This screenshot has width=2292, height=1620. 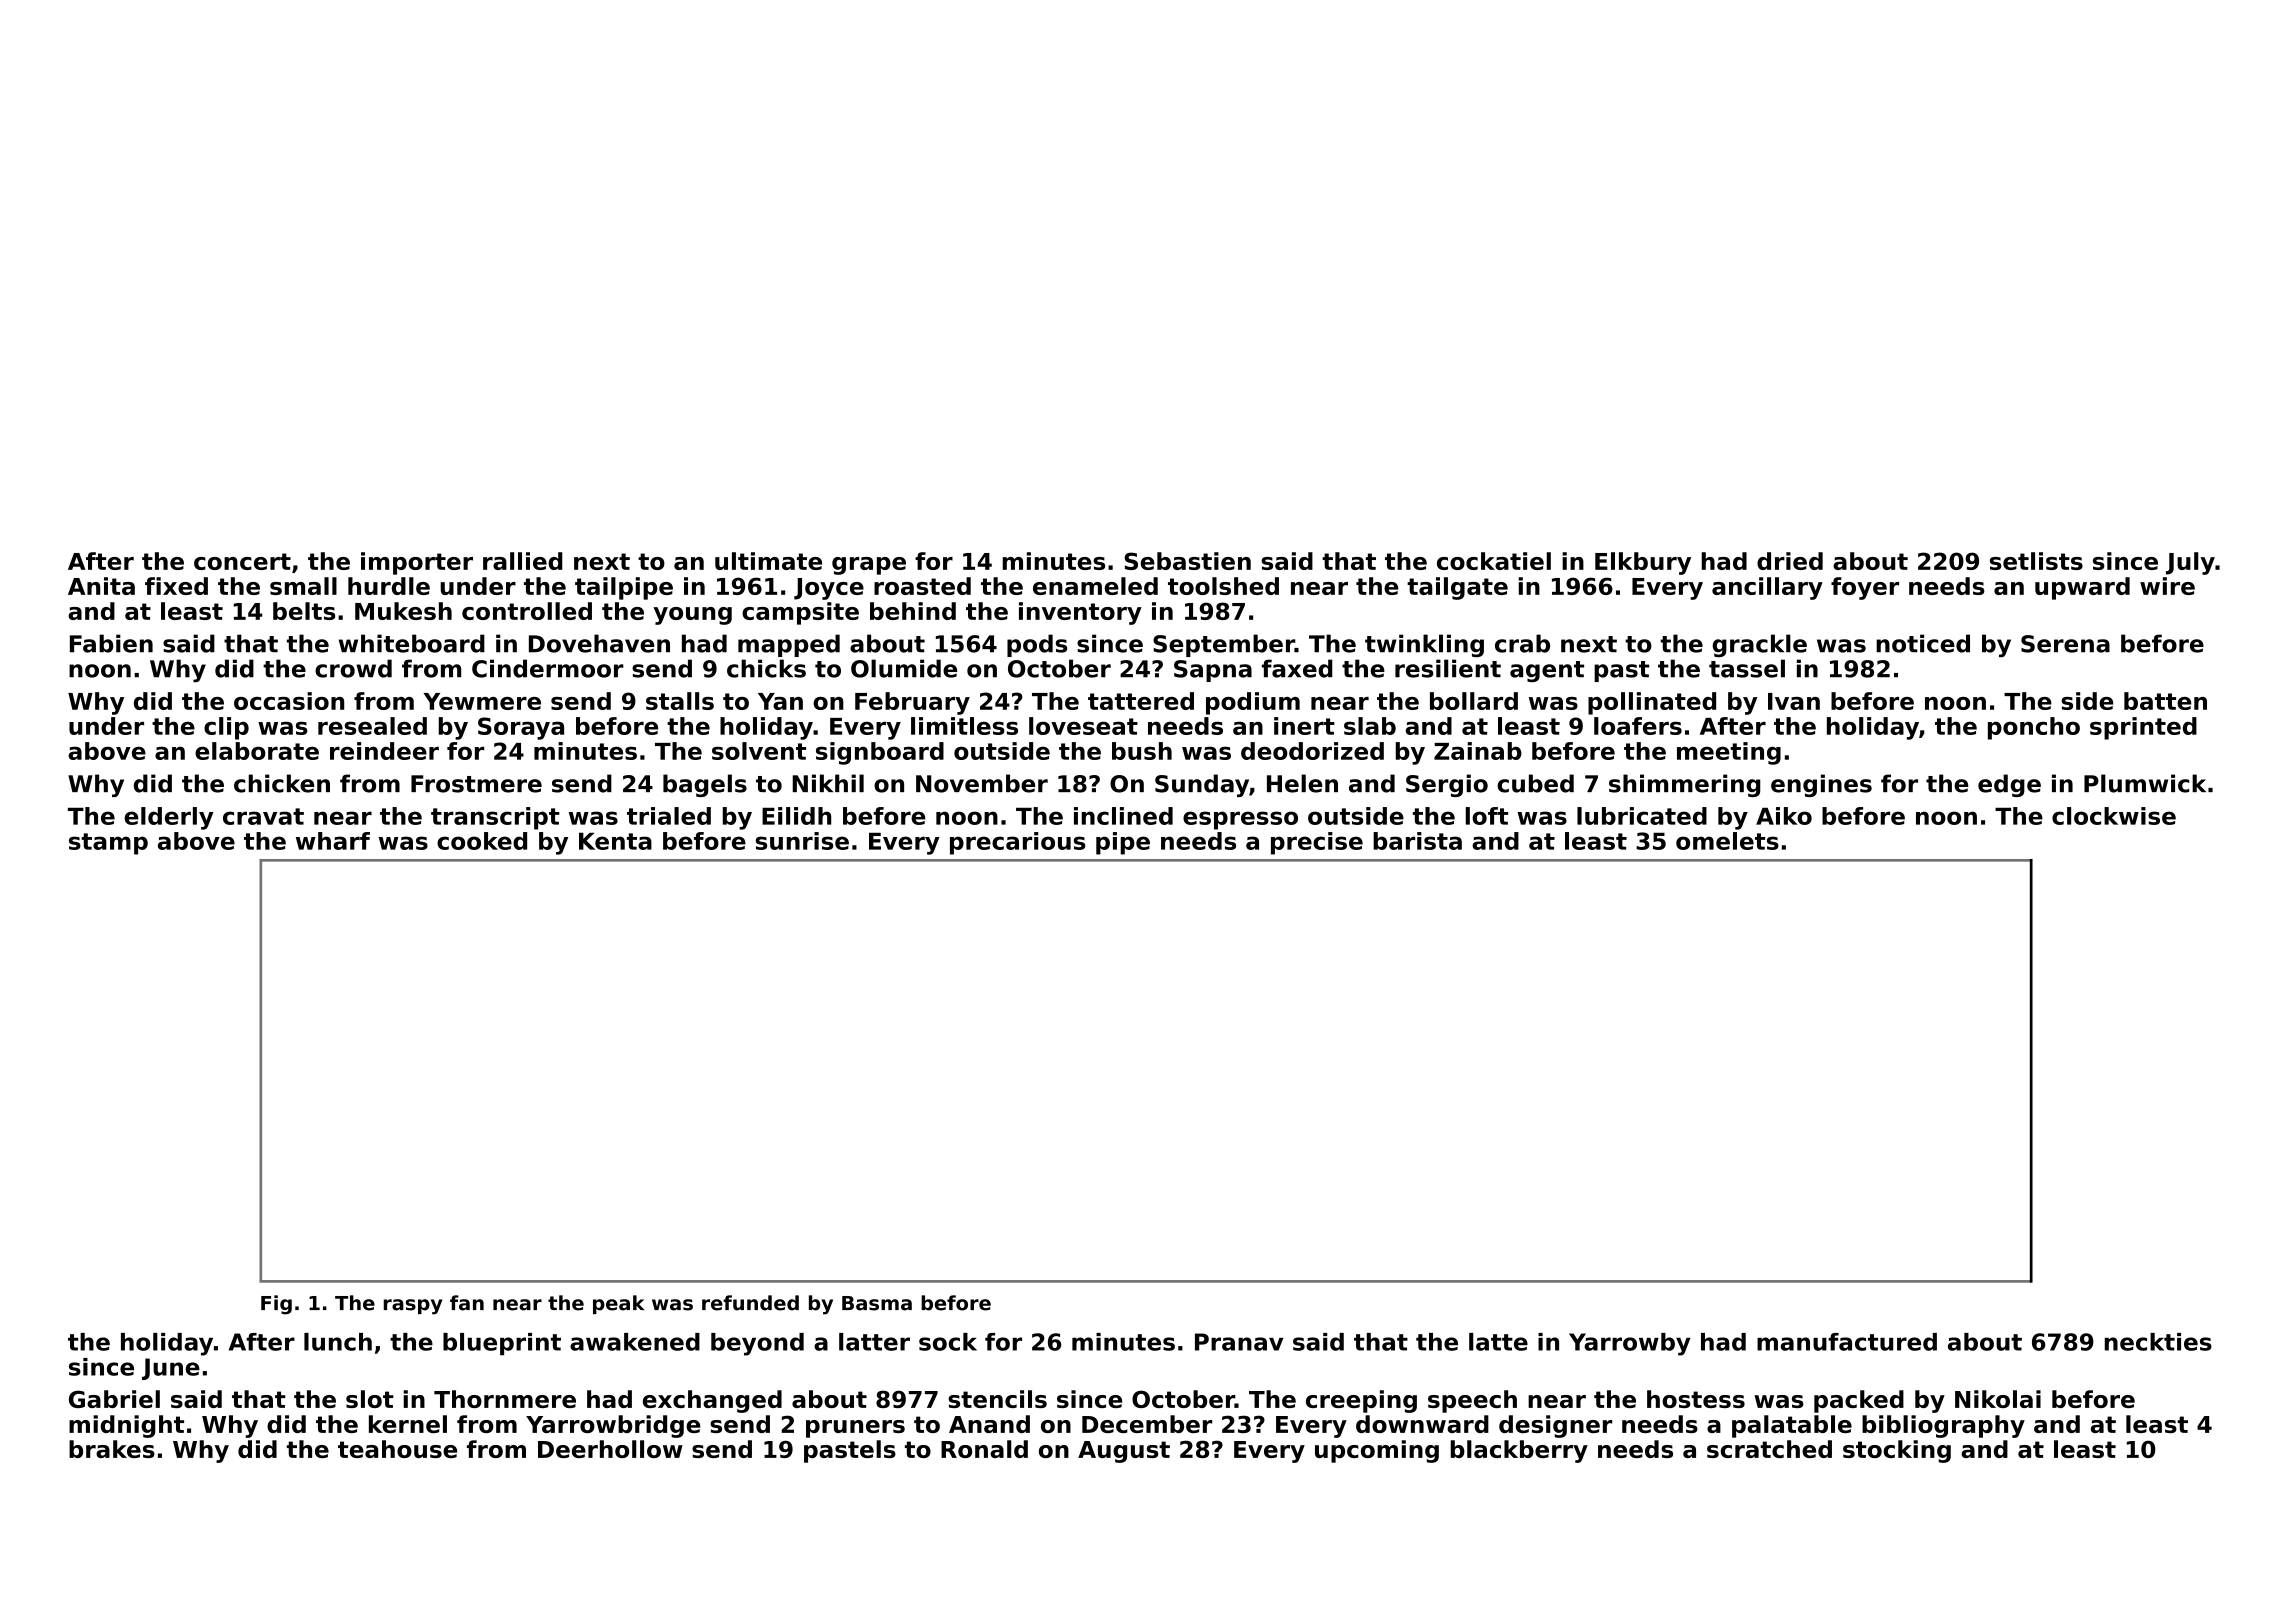 I want to click on precarious, so click(x=1017, y=843).
